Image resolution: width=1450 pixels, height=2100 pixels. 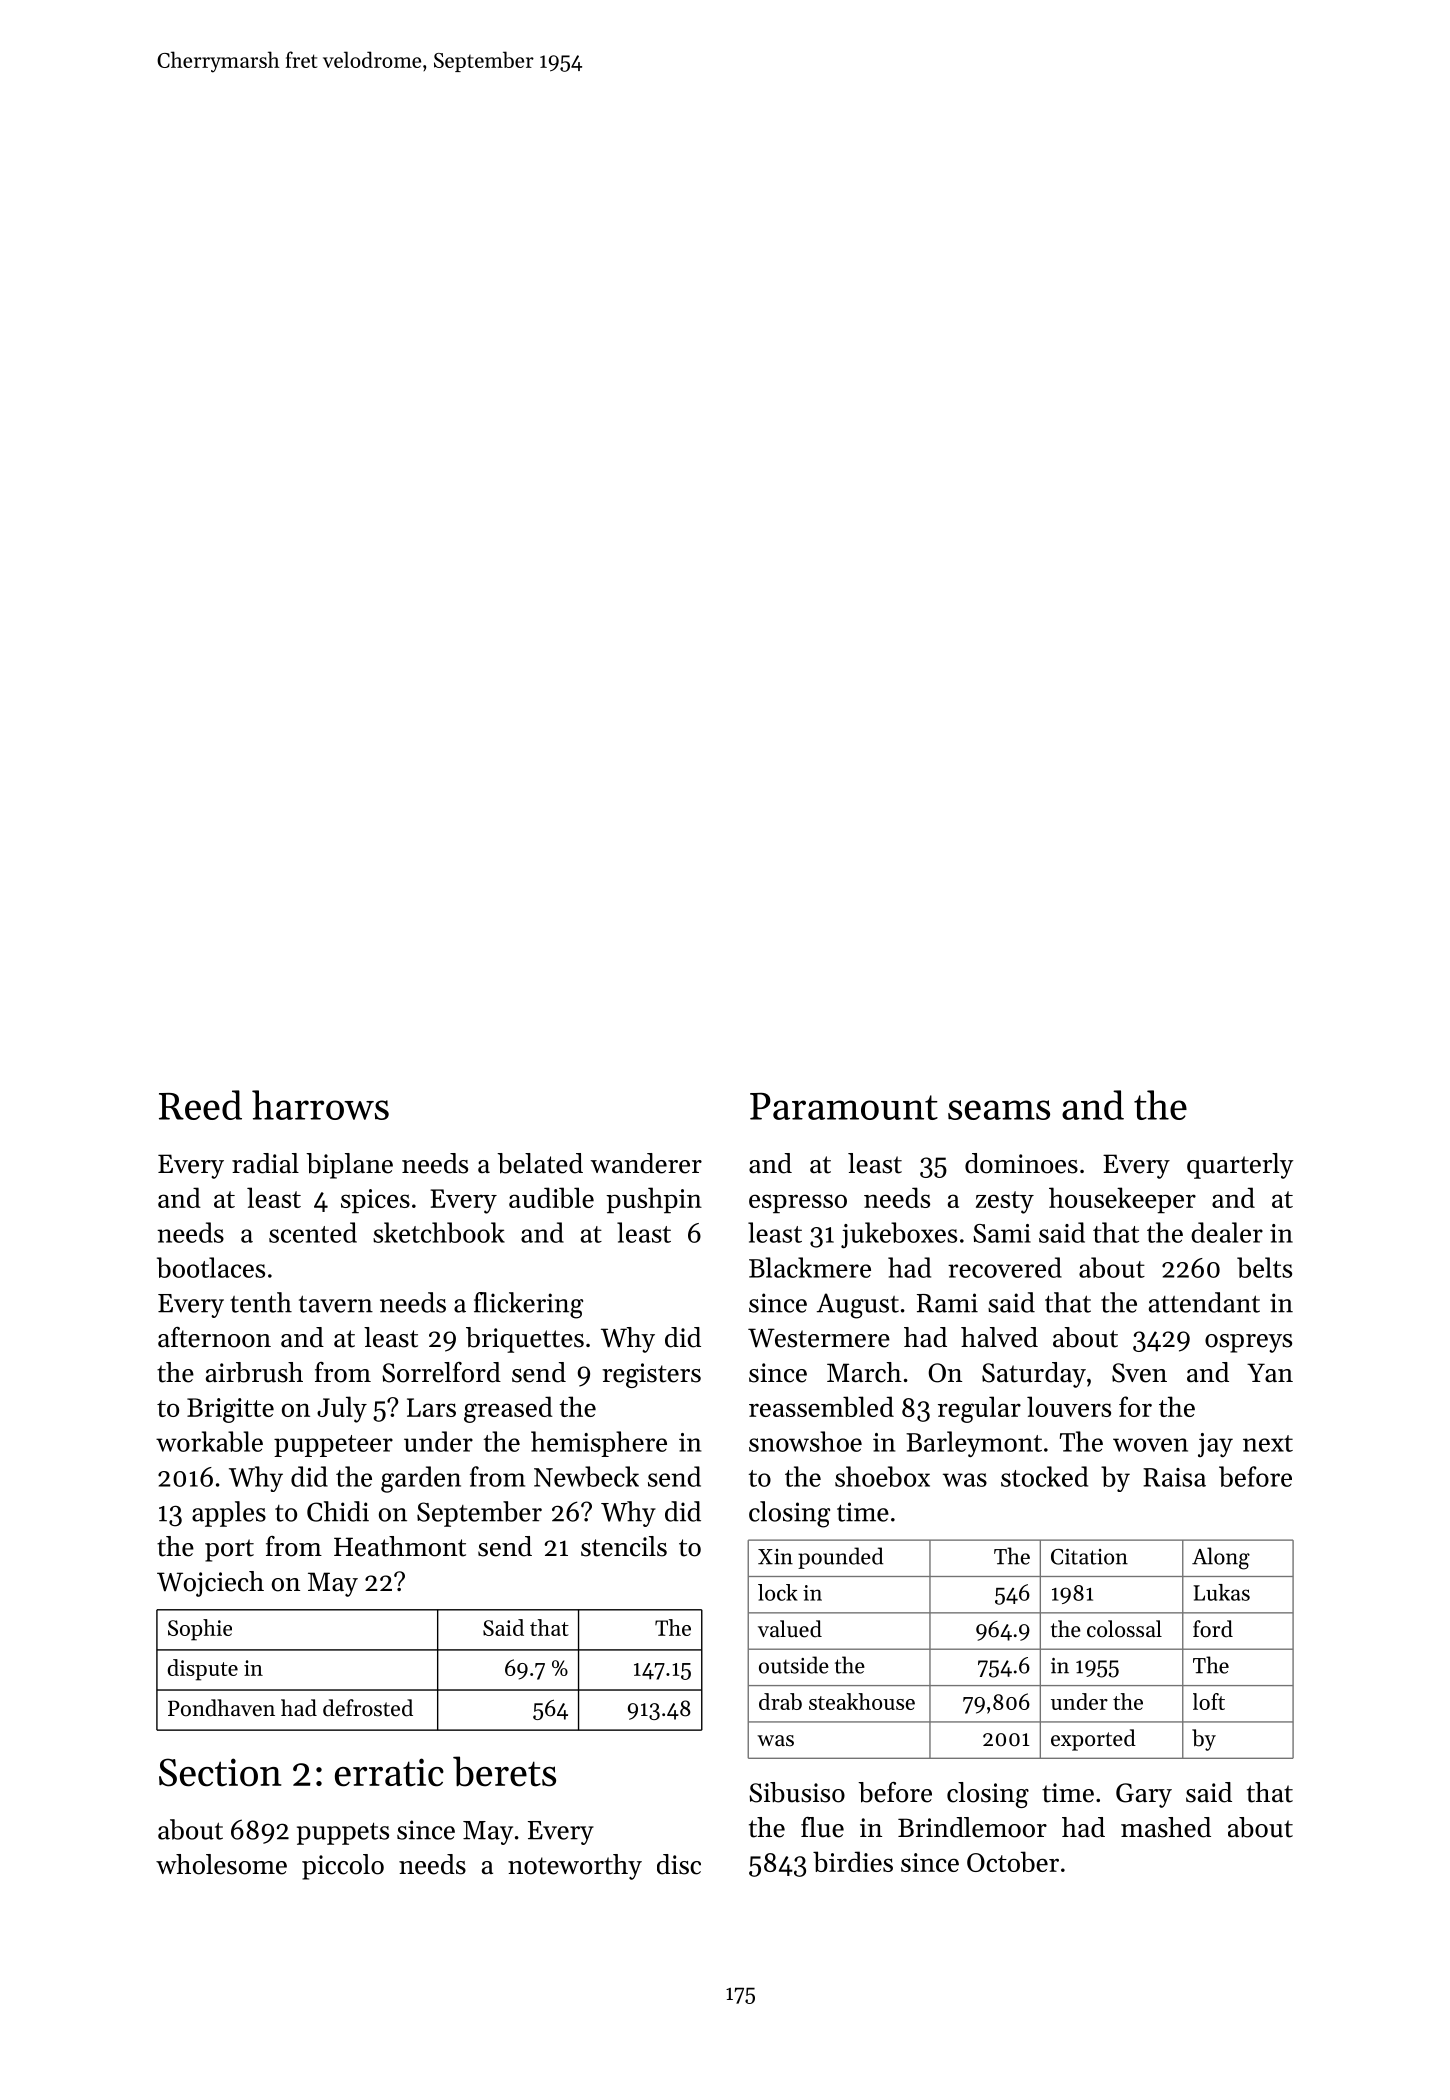 I want to click on colossal, so click(x=1124, y=1629).
